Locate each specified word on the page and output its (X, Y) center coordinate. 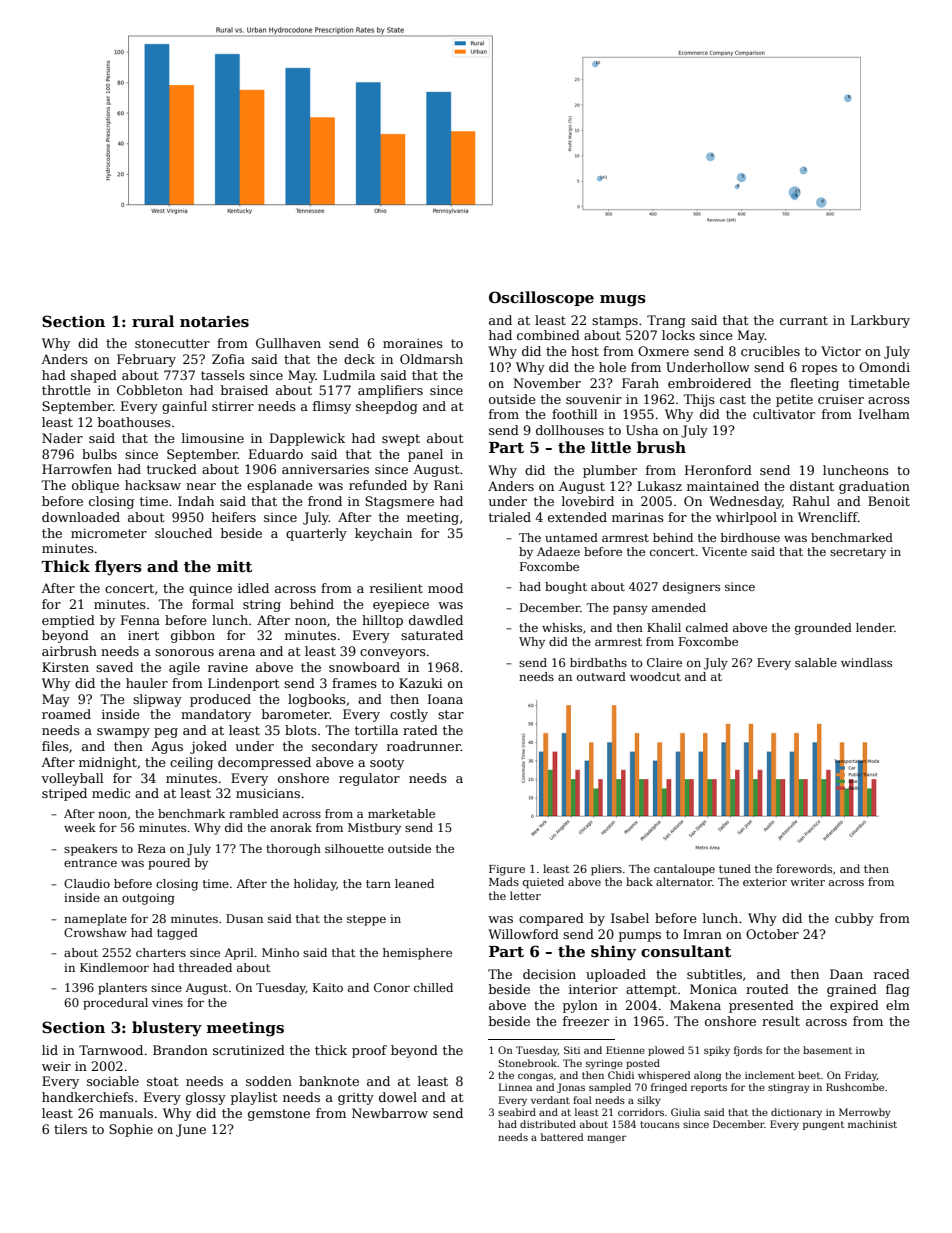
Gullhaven (288, 343)
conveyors (393, 654)
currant (804, 320)
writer (807, 882)
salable (816, 662)
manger (606, 1139)
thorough (293, 850)
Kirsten (65, 667)
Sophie (131, 1130)
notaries (214, 321)
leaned (414, 883)
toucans (660, 1124)
